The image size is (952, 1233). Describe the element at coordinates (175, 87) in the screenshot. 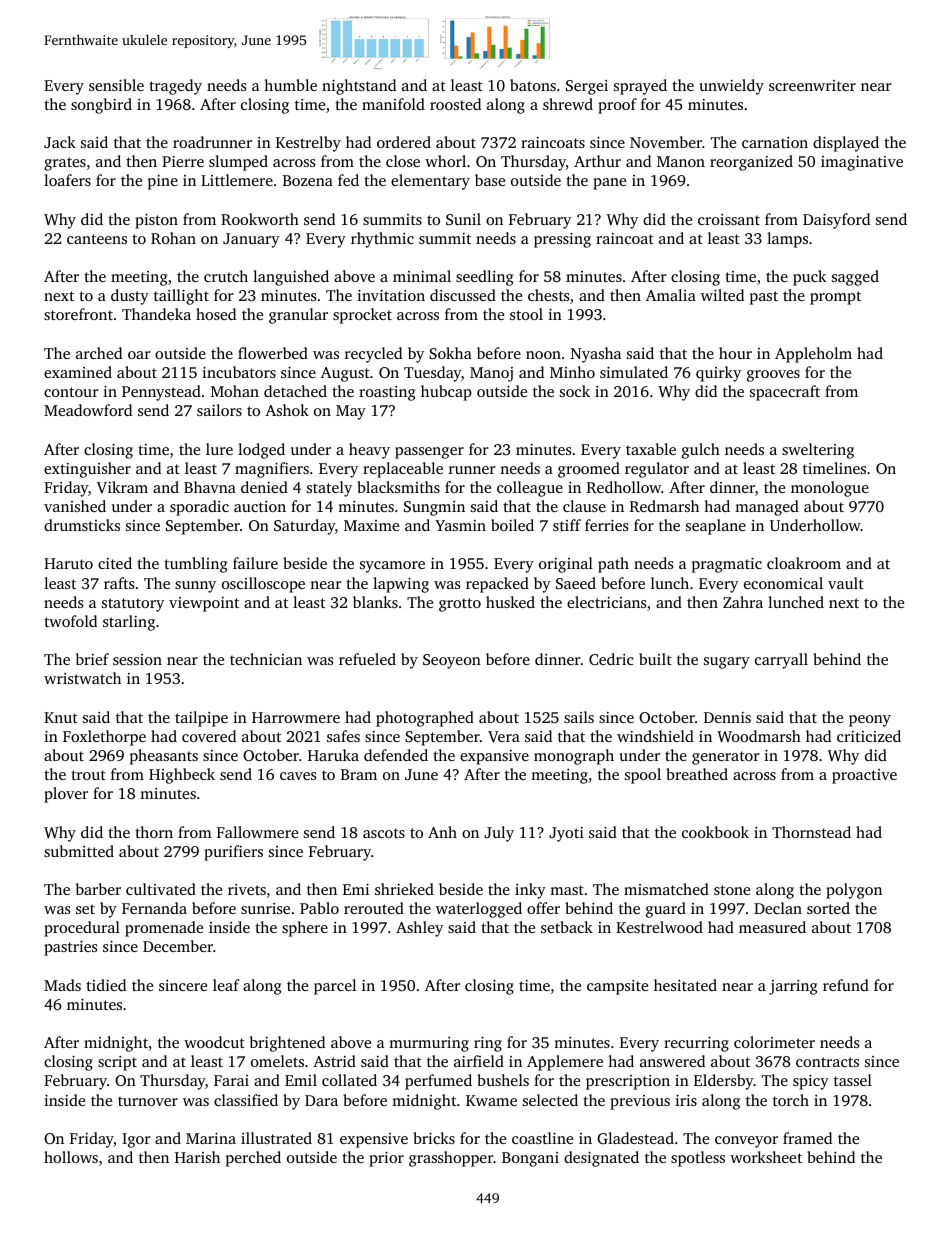

I see `tragedy` at that location.
